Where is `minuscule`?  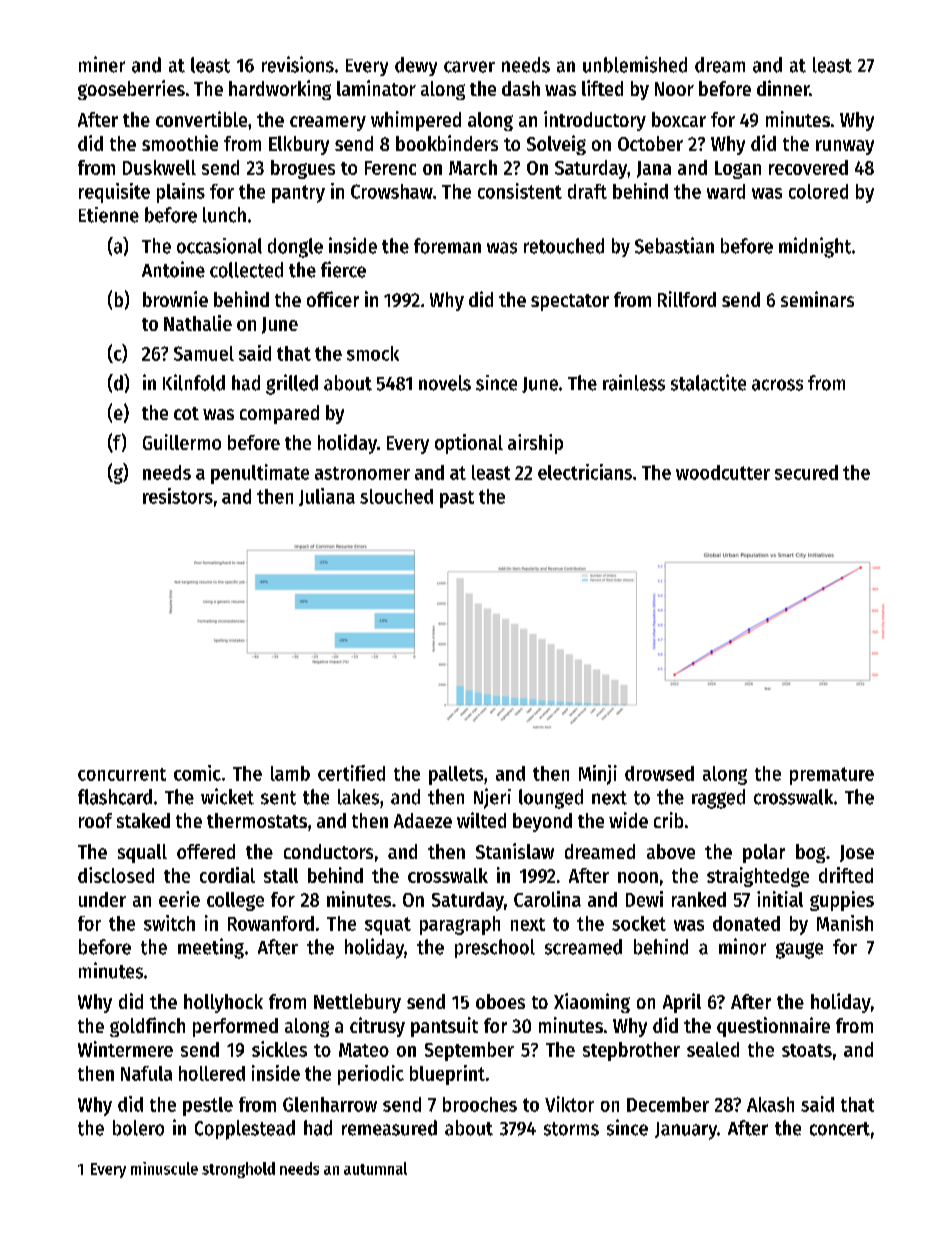
minuscule is located at coordinates (164, 1168).
